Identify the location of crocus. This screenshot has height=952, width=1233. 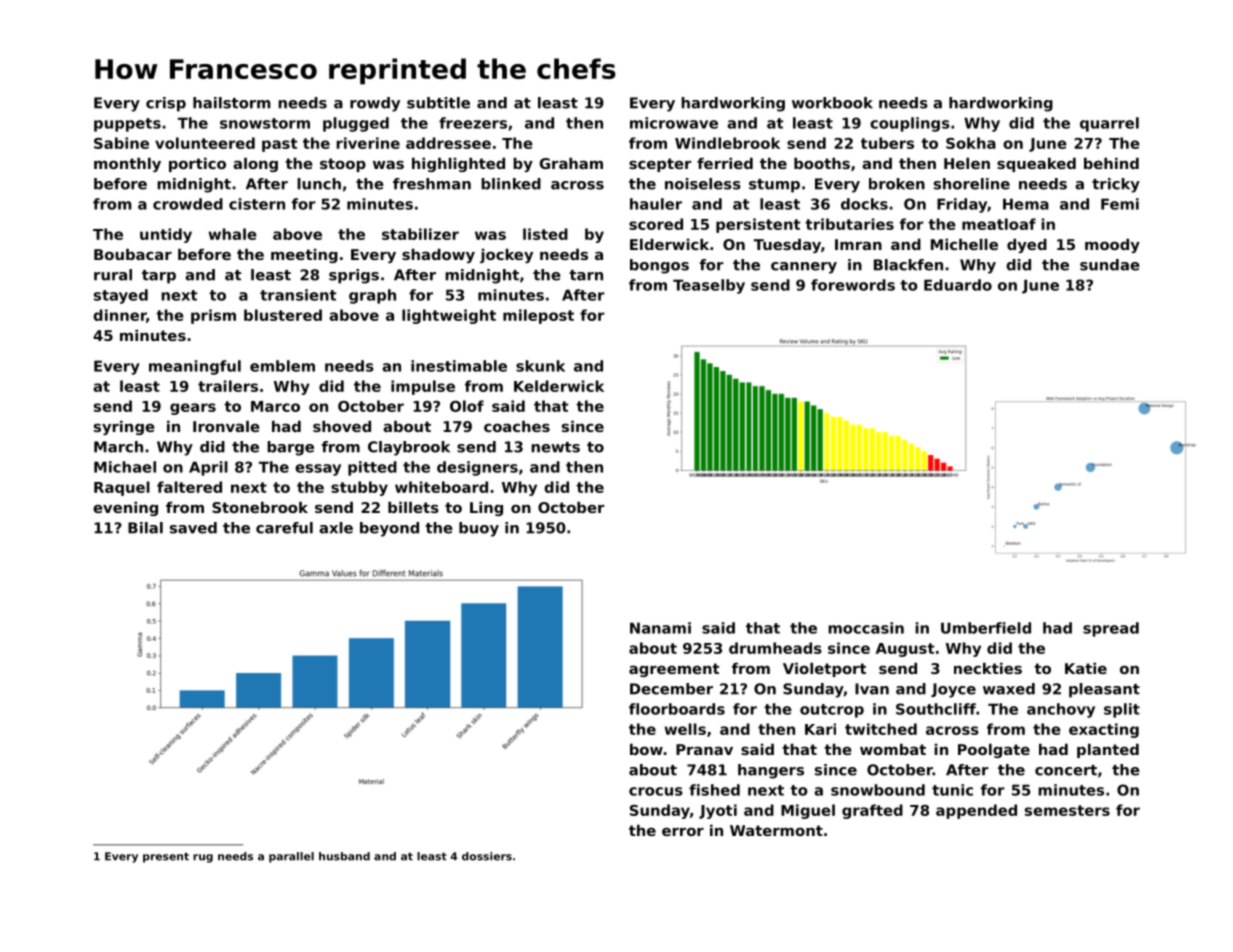
(656, 791).
